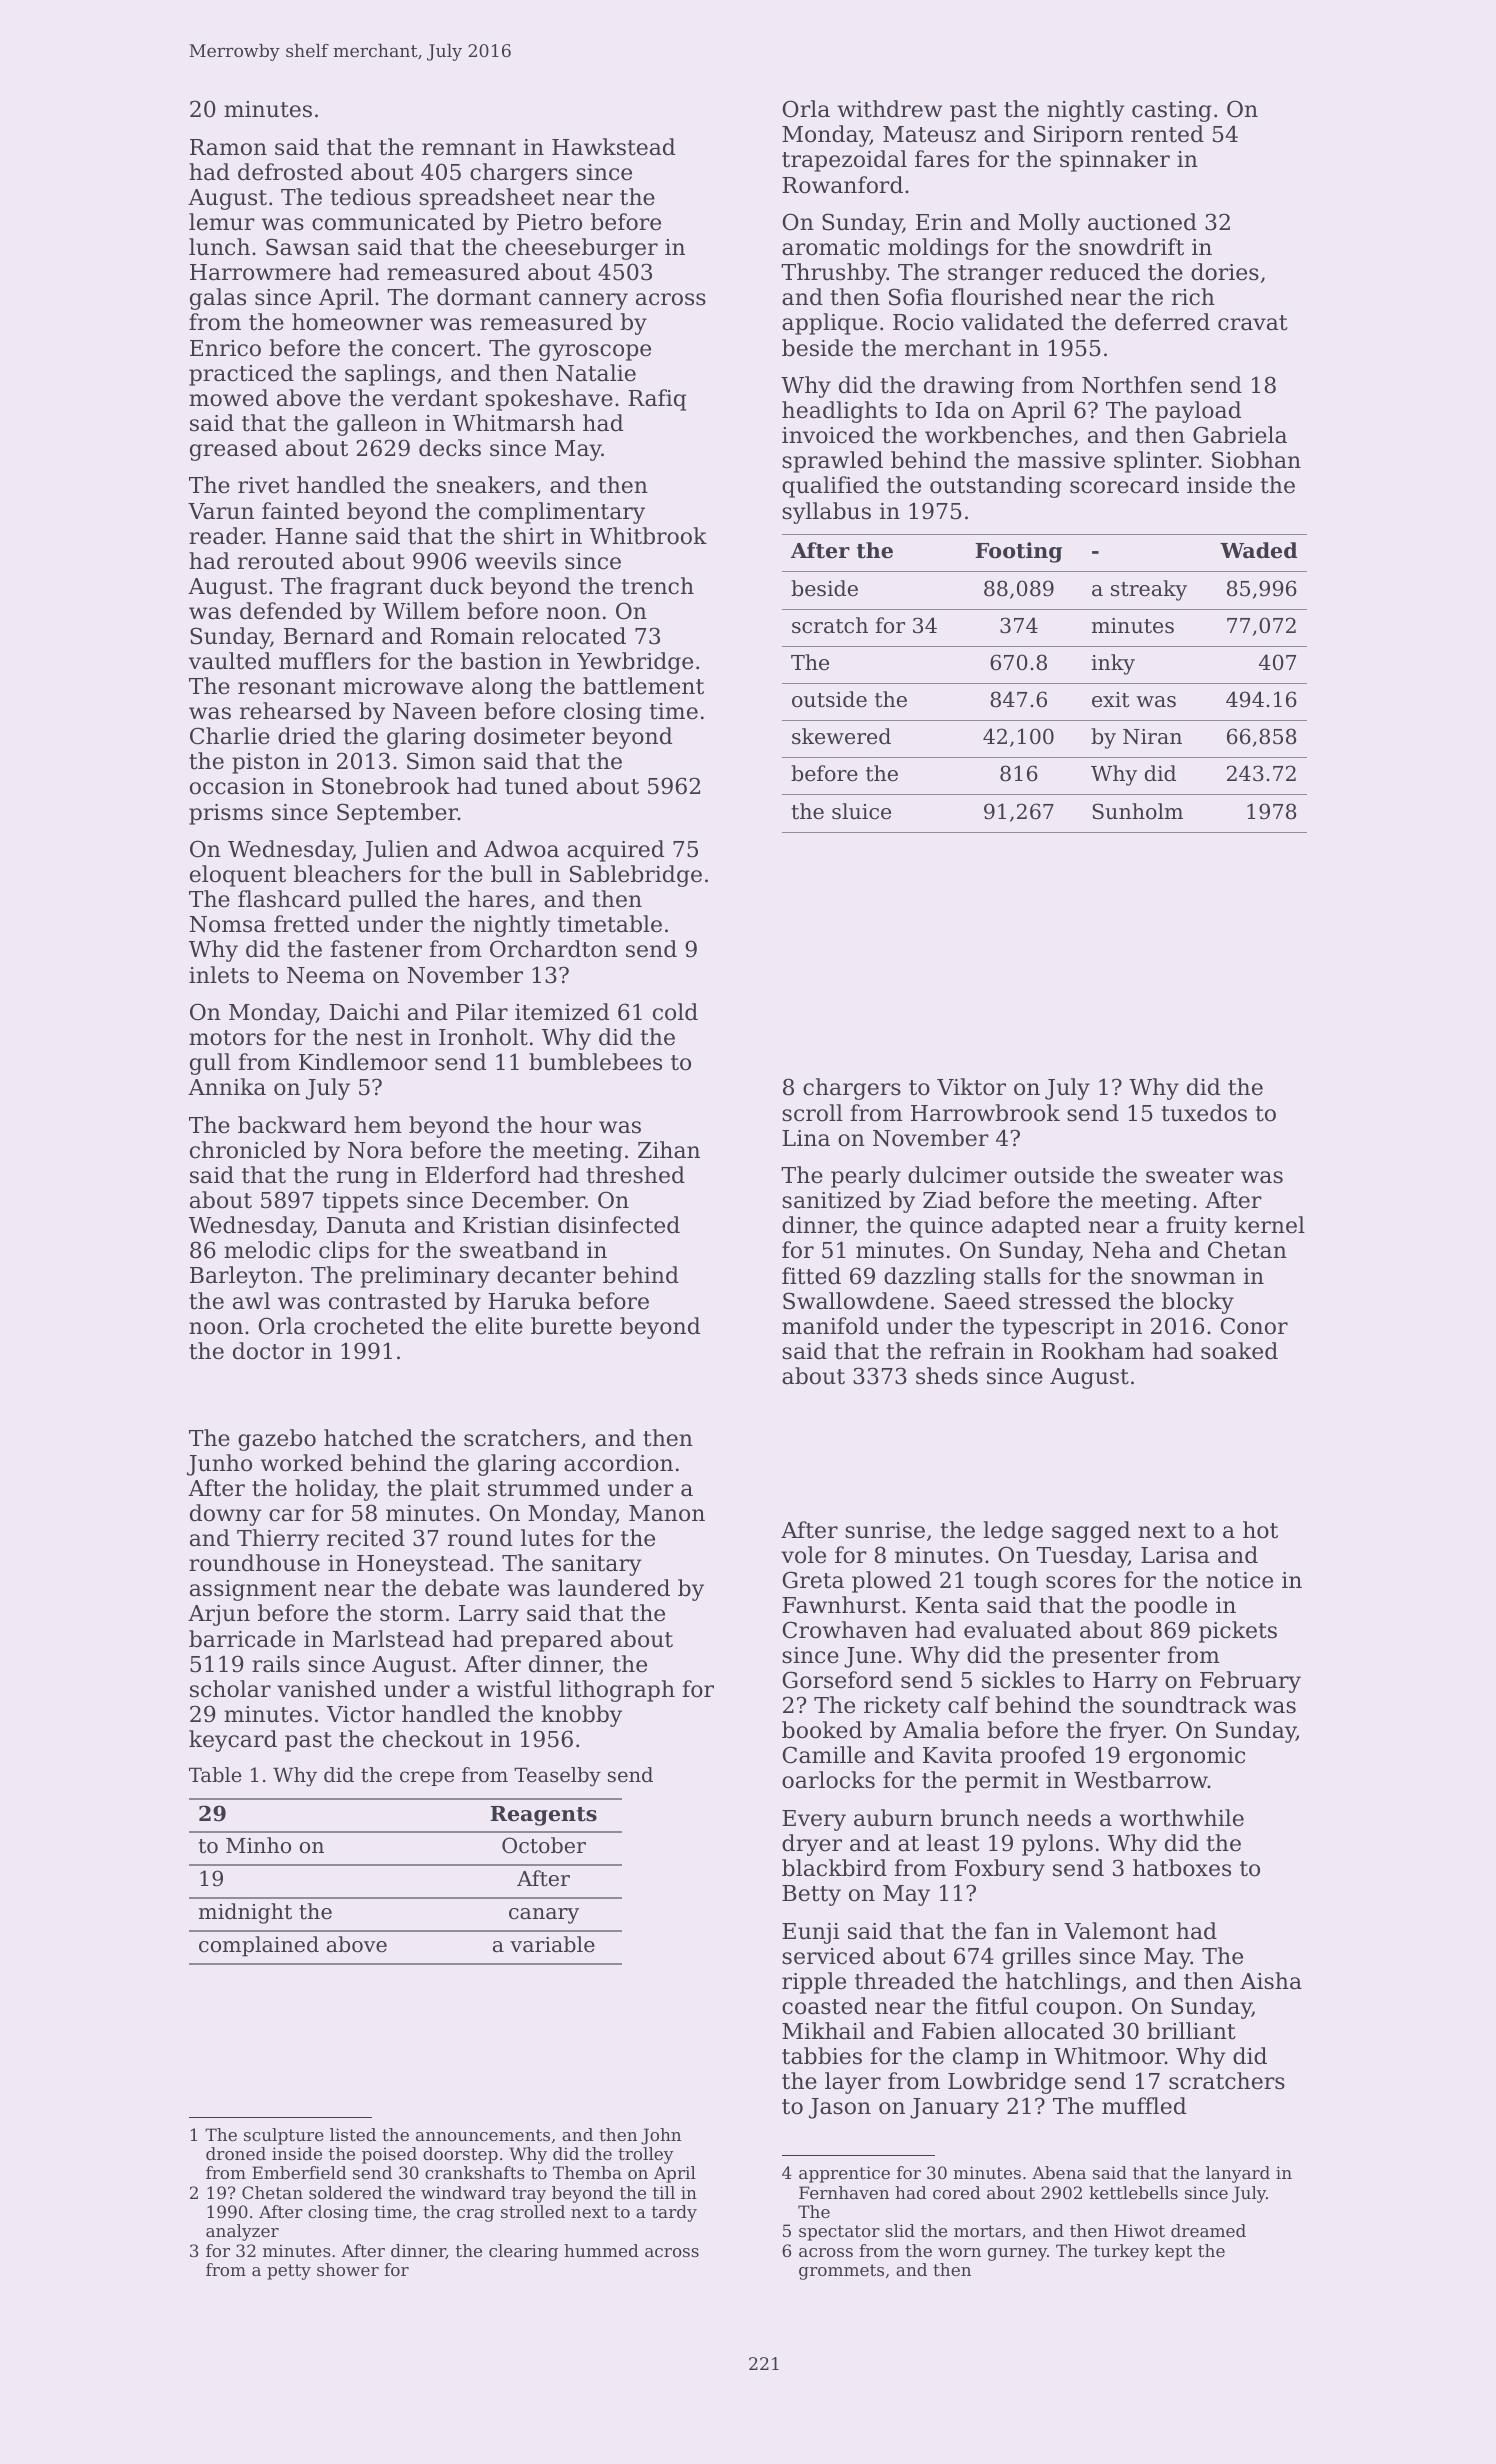 This page has width=1496, height=2464. What do you see at coordinates (998, 435) in the page?
I see `workbenches` at bounding box center [998, 435].
